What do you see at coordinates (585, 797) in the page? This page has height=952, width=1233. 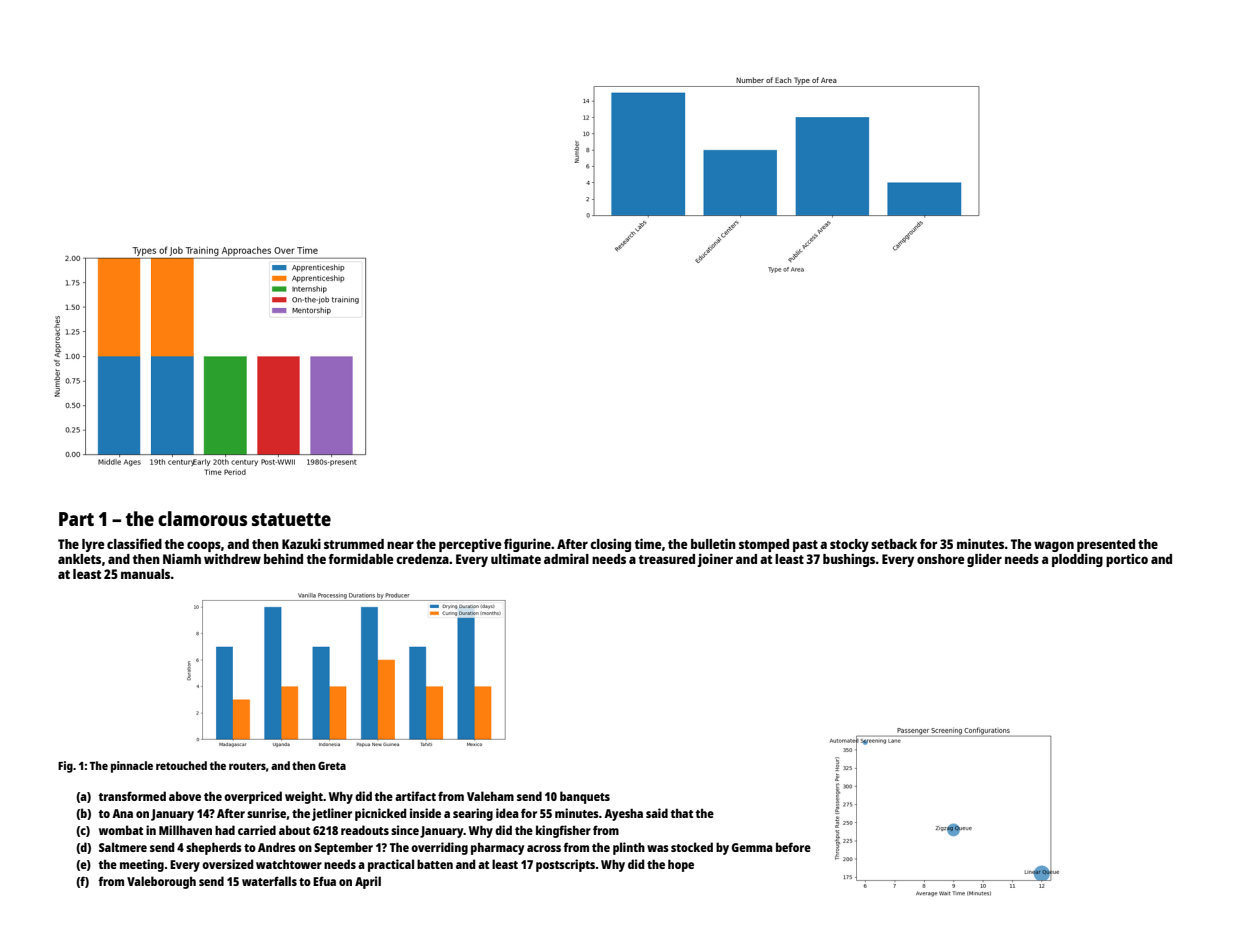 I see `banquets` at bounding box center [585, 797].
